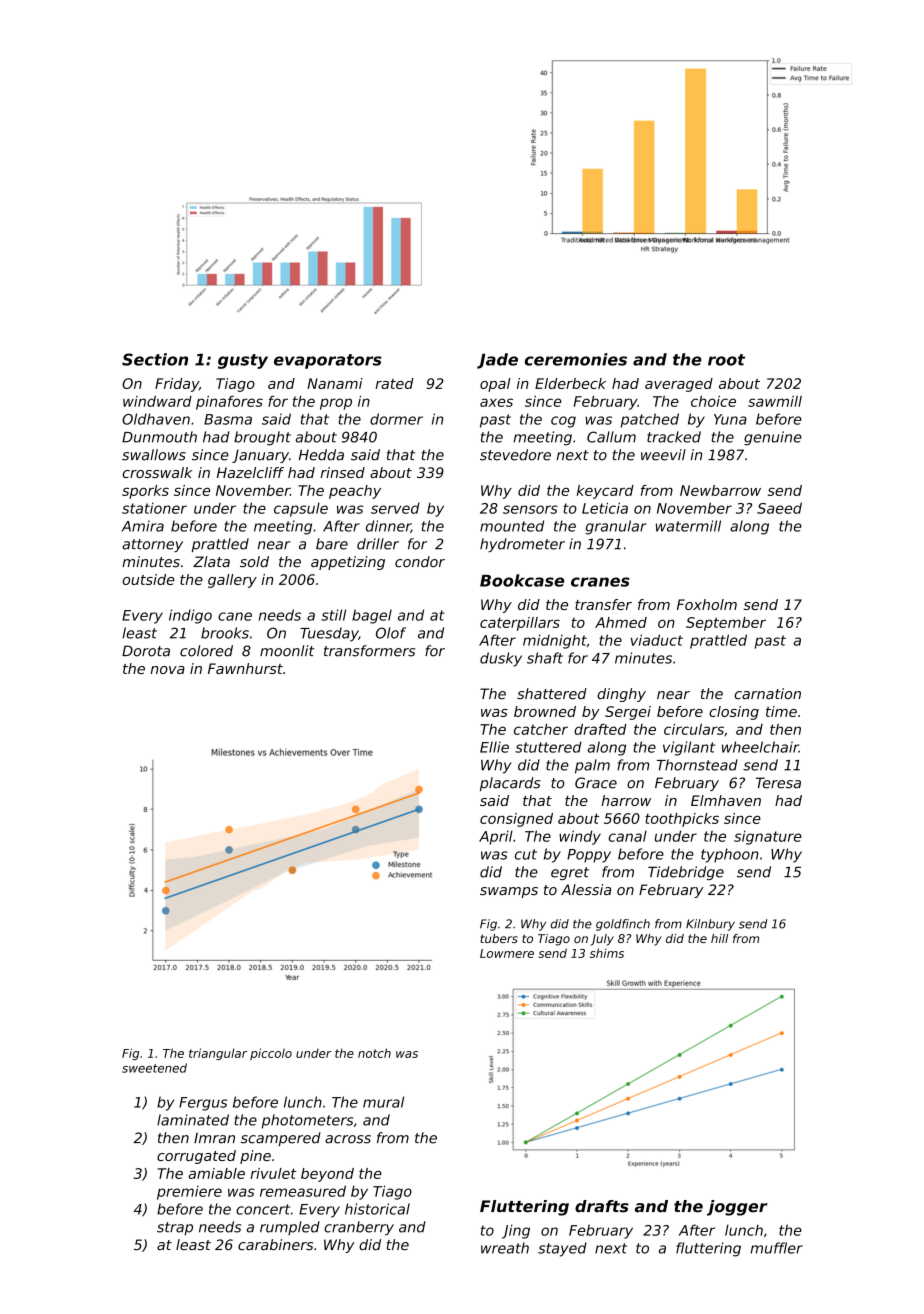  What do you see at coordinates (383, 1102) in the screenshot?
I see `mural` at bounding box center [383, 1102].
